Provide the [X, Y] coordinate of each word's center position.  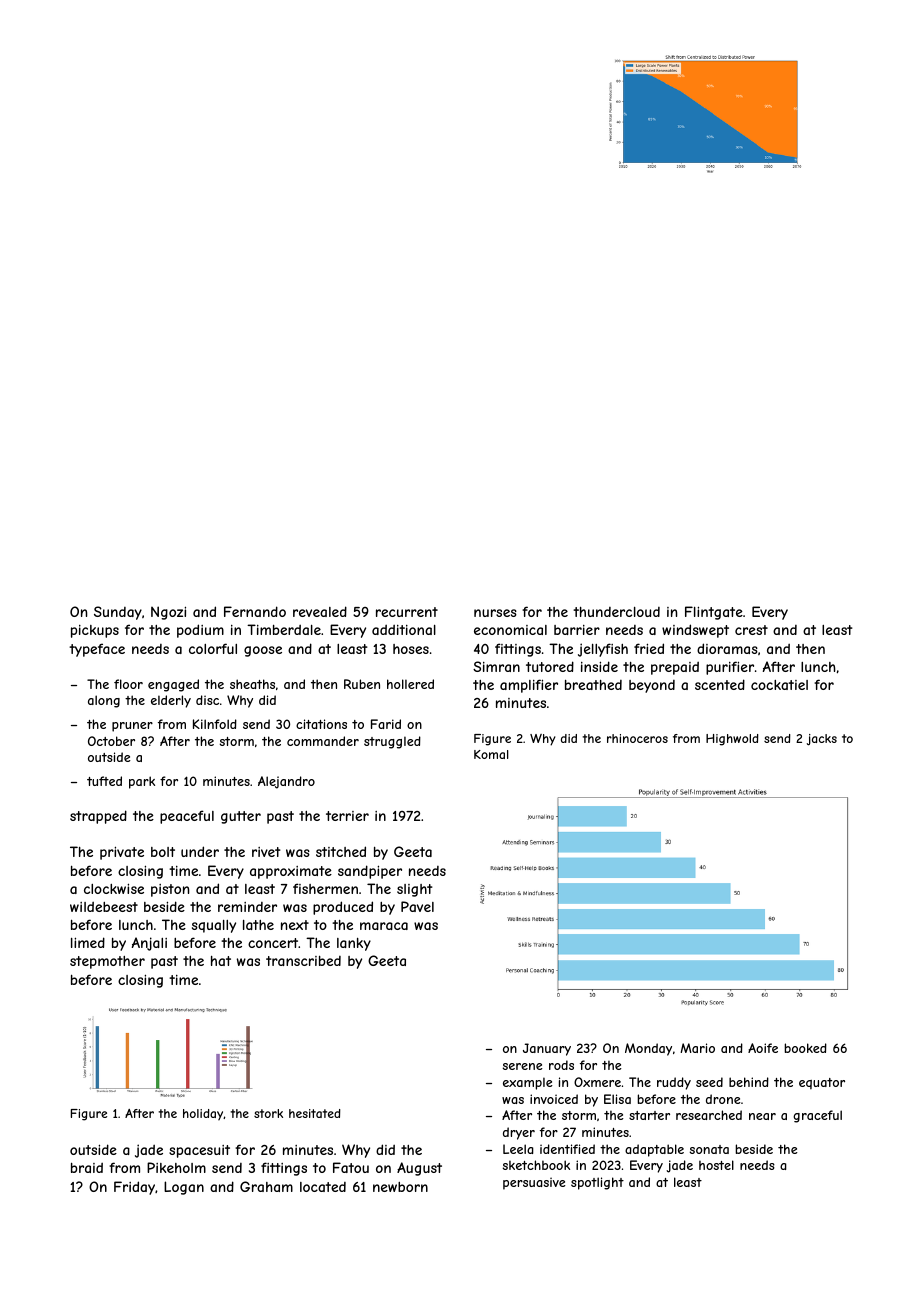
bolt [163, 852]
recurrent [407, 612]
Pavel [417, 906]
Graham [266, 1186]
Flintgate [714, 613]
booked [805, 1048]
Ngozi [168, 613]
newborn [400, 1187]
